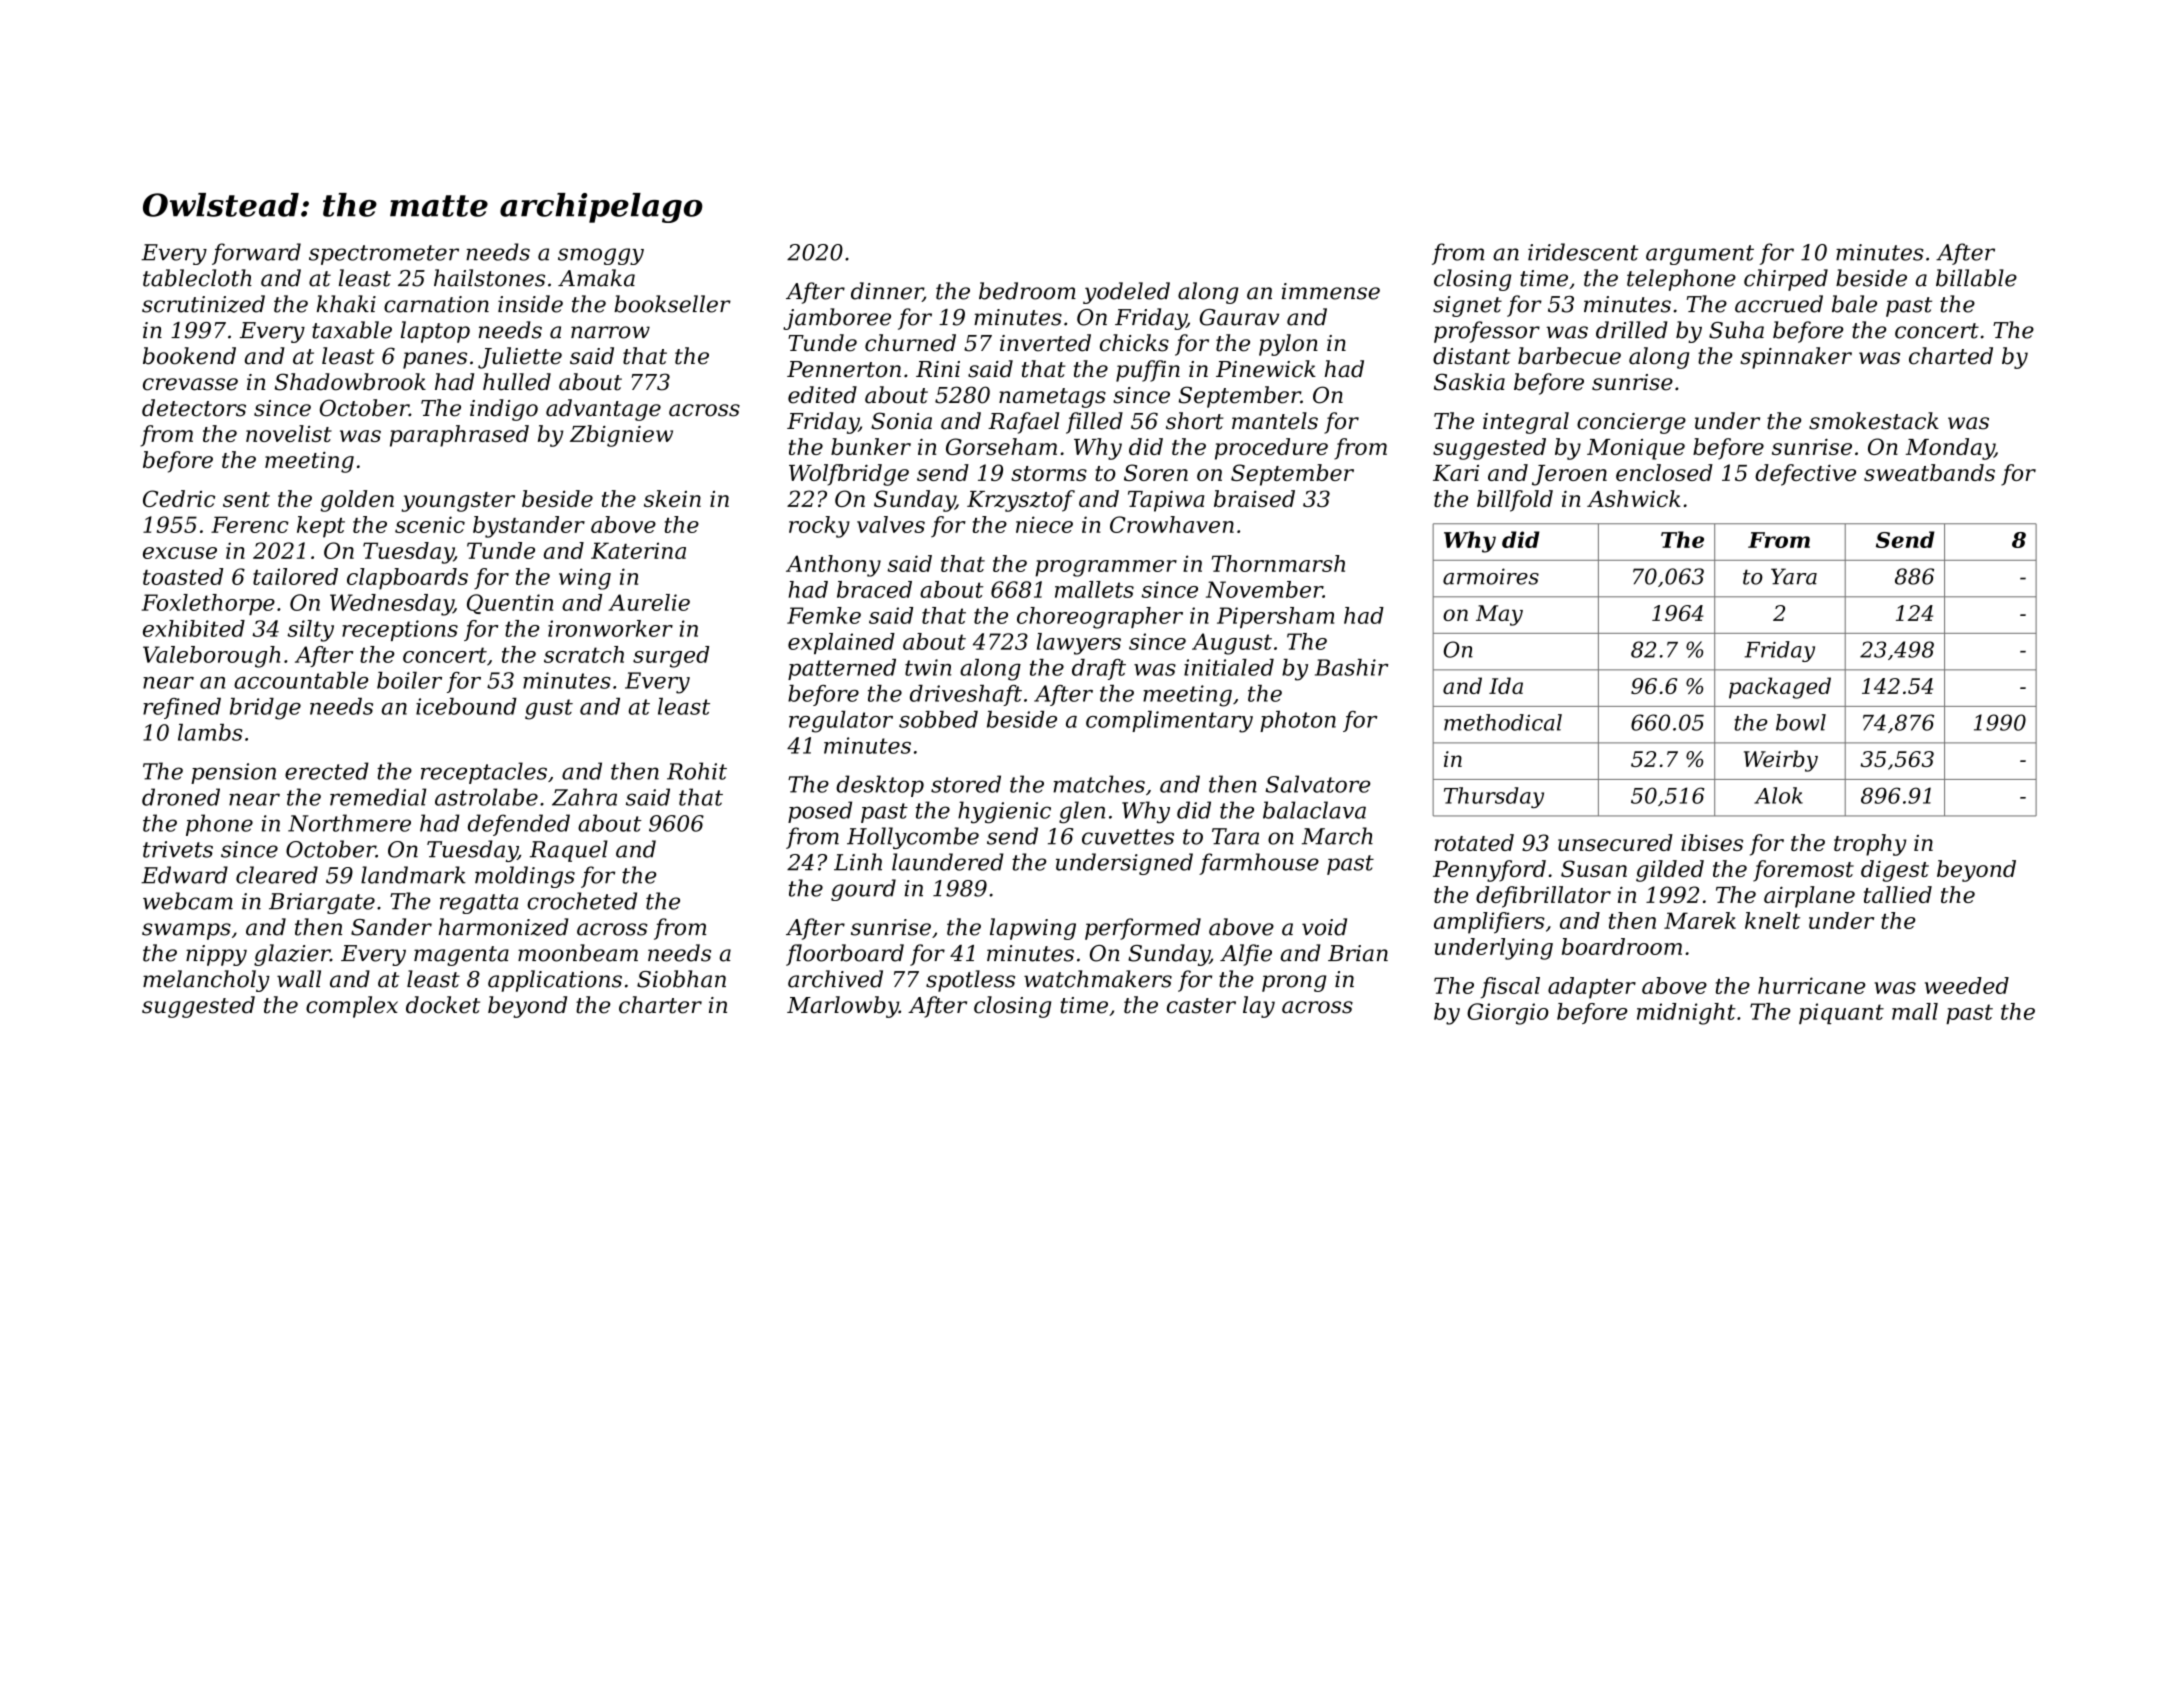  Describe the element at coordinates (844, 369) in the image. I see `Pennerton` at that location.
